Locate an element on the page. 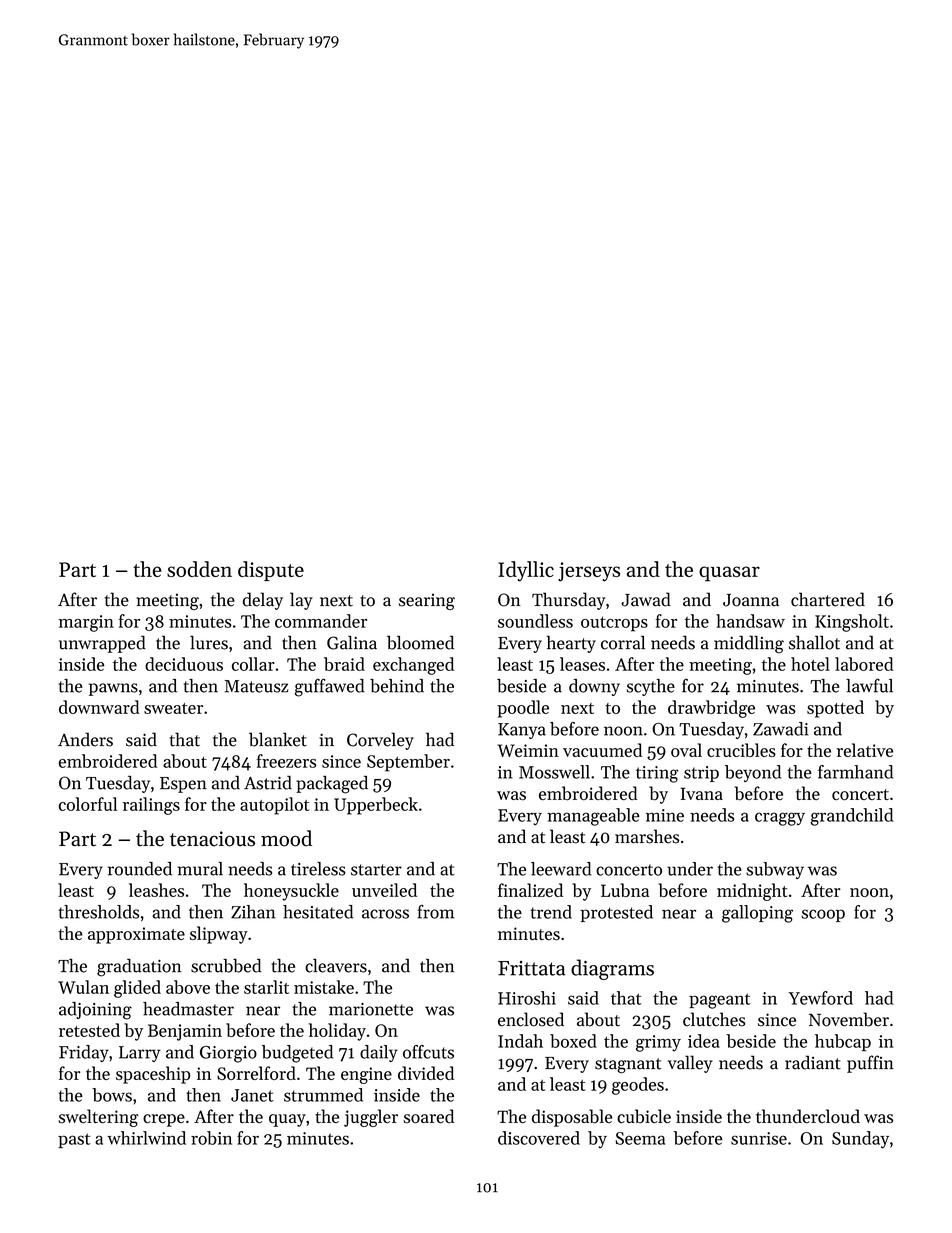 Image resolution: width=952 pixels, height=1233 pixels. Idyllic is located at coordinates (526, 571).
